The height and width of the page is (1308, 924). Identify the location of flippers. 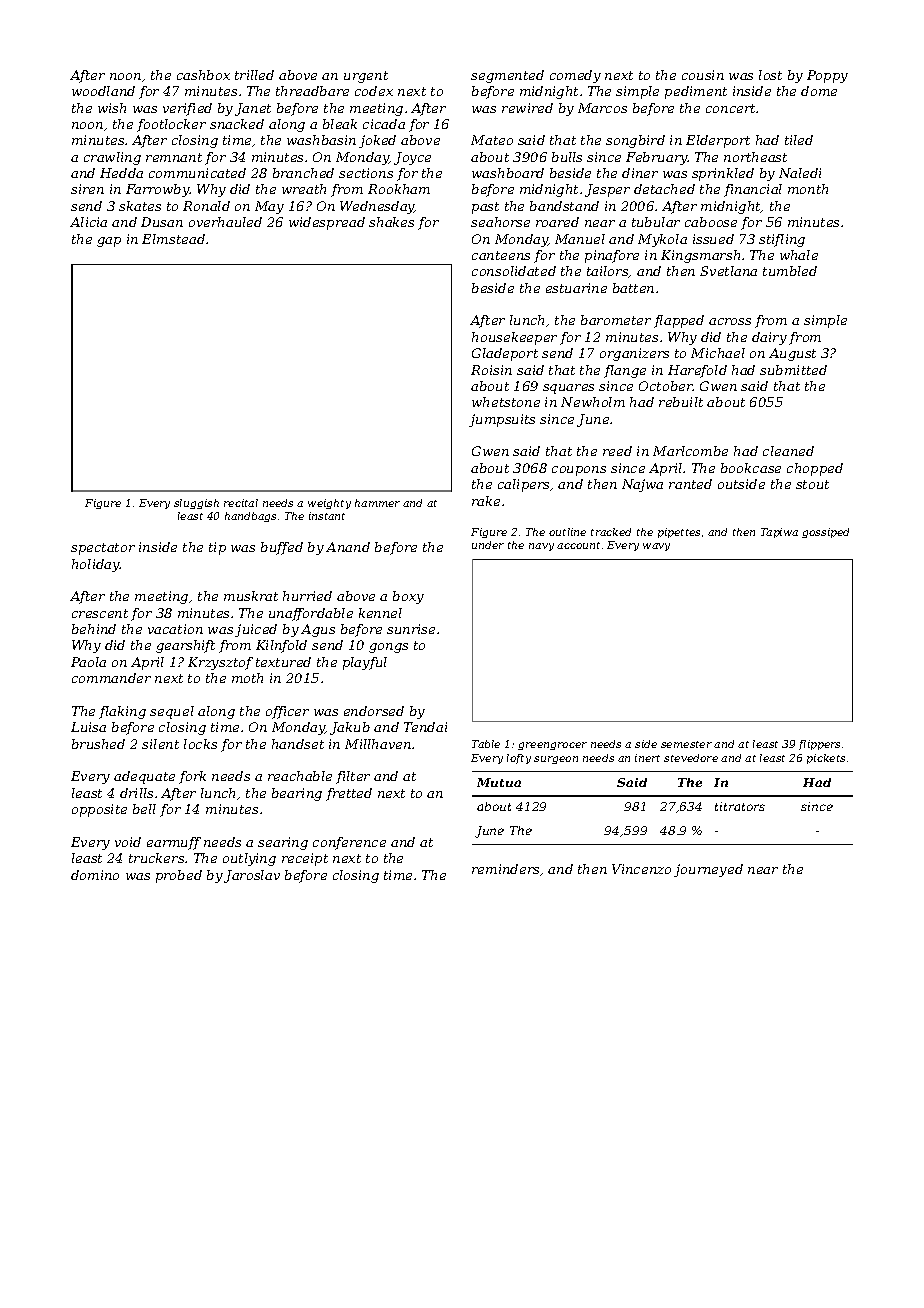
(819, 745).
